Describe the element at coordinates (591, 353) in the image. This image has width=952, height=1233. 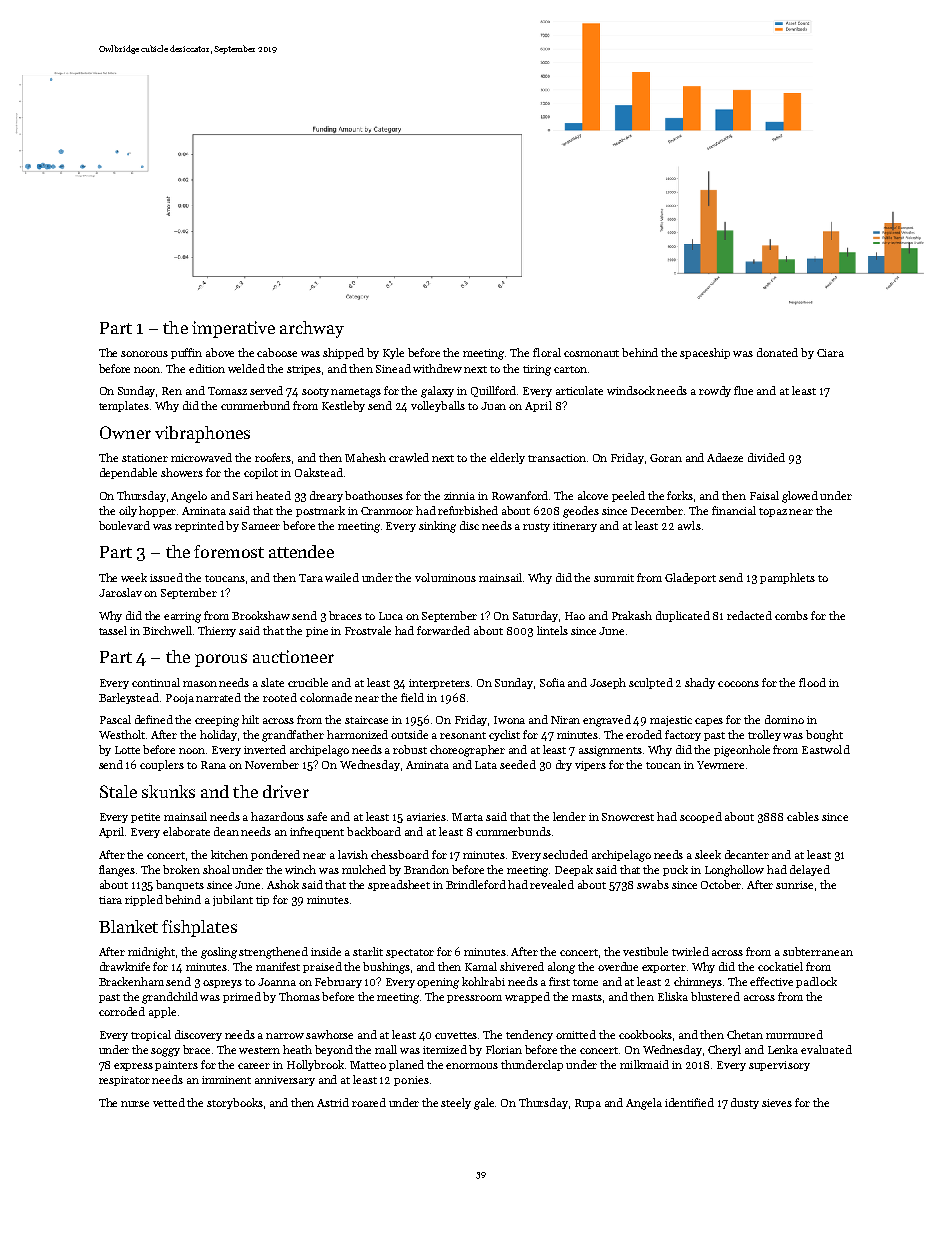
I see `cosmonaut` at that location.
